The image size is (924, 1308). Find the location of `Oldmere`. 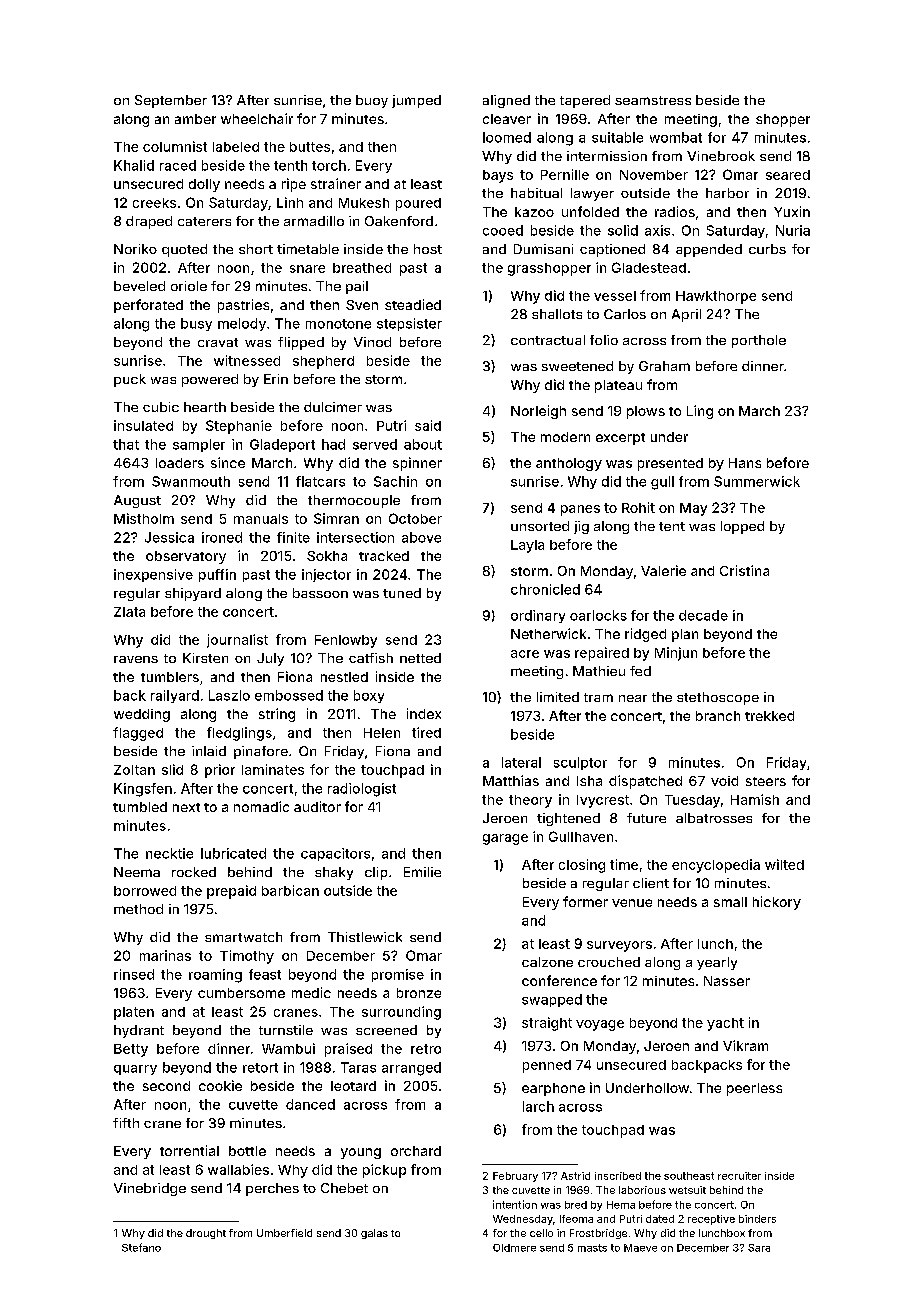

Oldmere is located at coordinates (514, 1248).
